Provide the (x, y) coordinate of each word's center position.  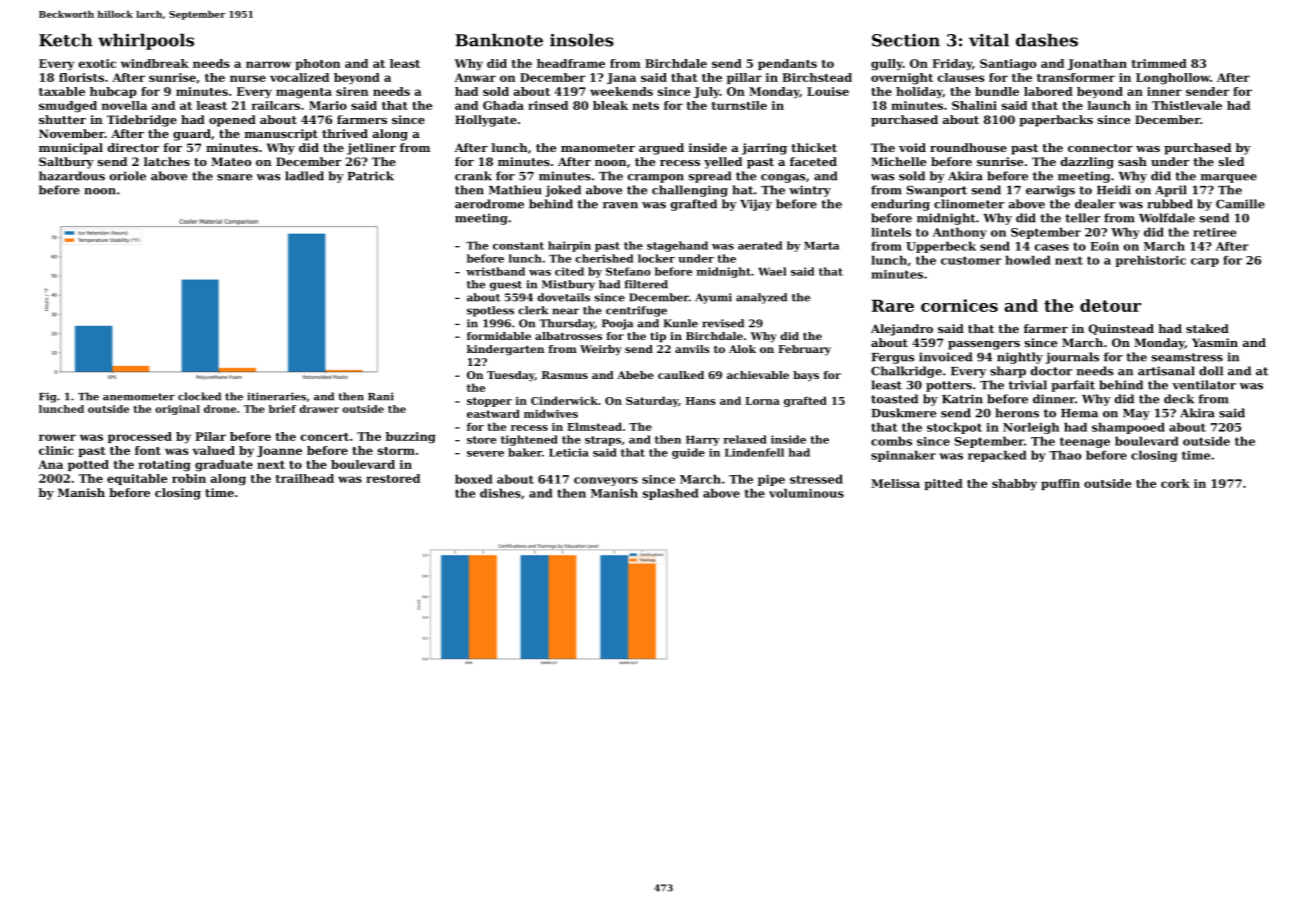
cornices (959, 305)
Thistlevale (1187, 105)
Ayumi (713, 298)
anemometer (139, 397)
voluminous (806, 493)
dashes (1047, 40)
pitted (943, 484)
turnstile (739, 105)
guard (192, 135)
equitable (137, 479)
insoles (582, 40)
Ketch (66, 40)
